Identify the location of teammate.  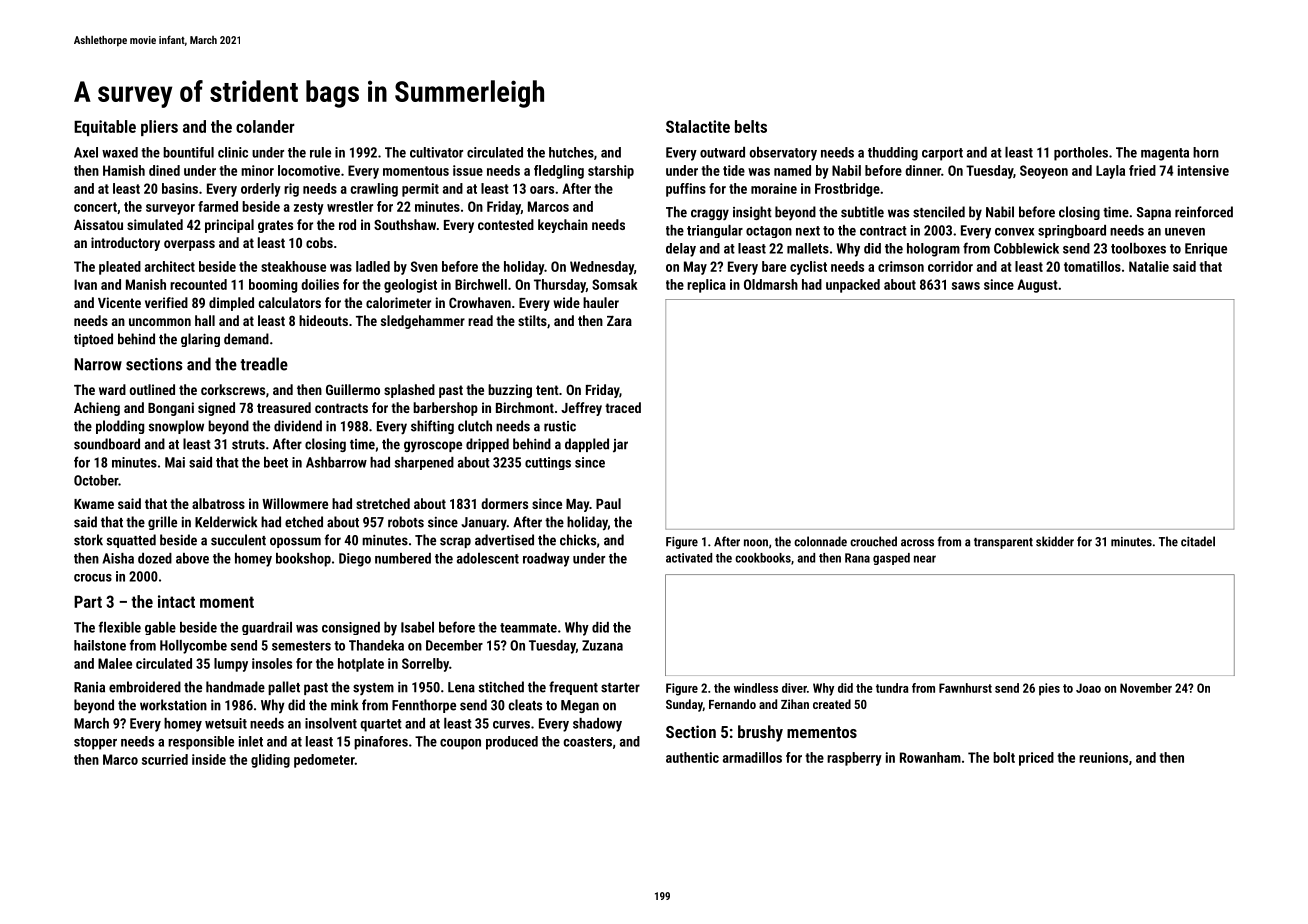
(528, 628).
